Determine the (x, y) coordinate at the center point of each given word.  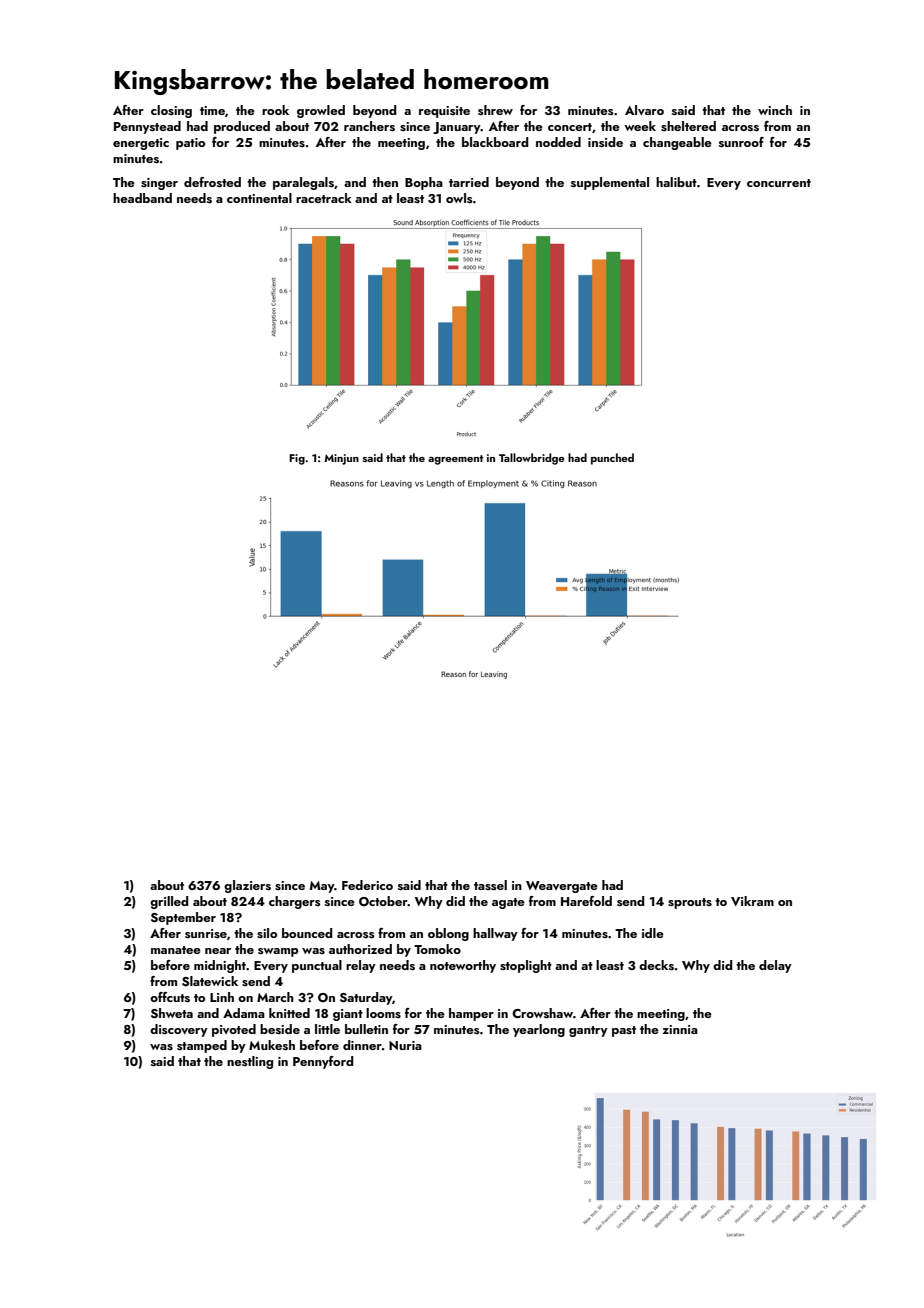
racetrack (324, 198)
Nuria (405, 1045)
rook (275, 110)
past (624, 1031)
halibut (676, 182)
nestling (250, 1062)
